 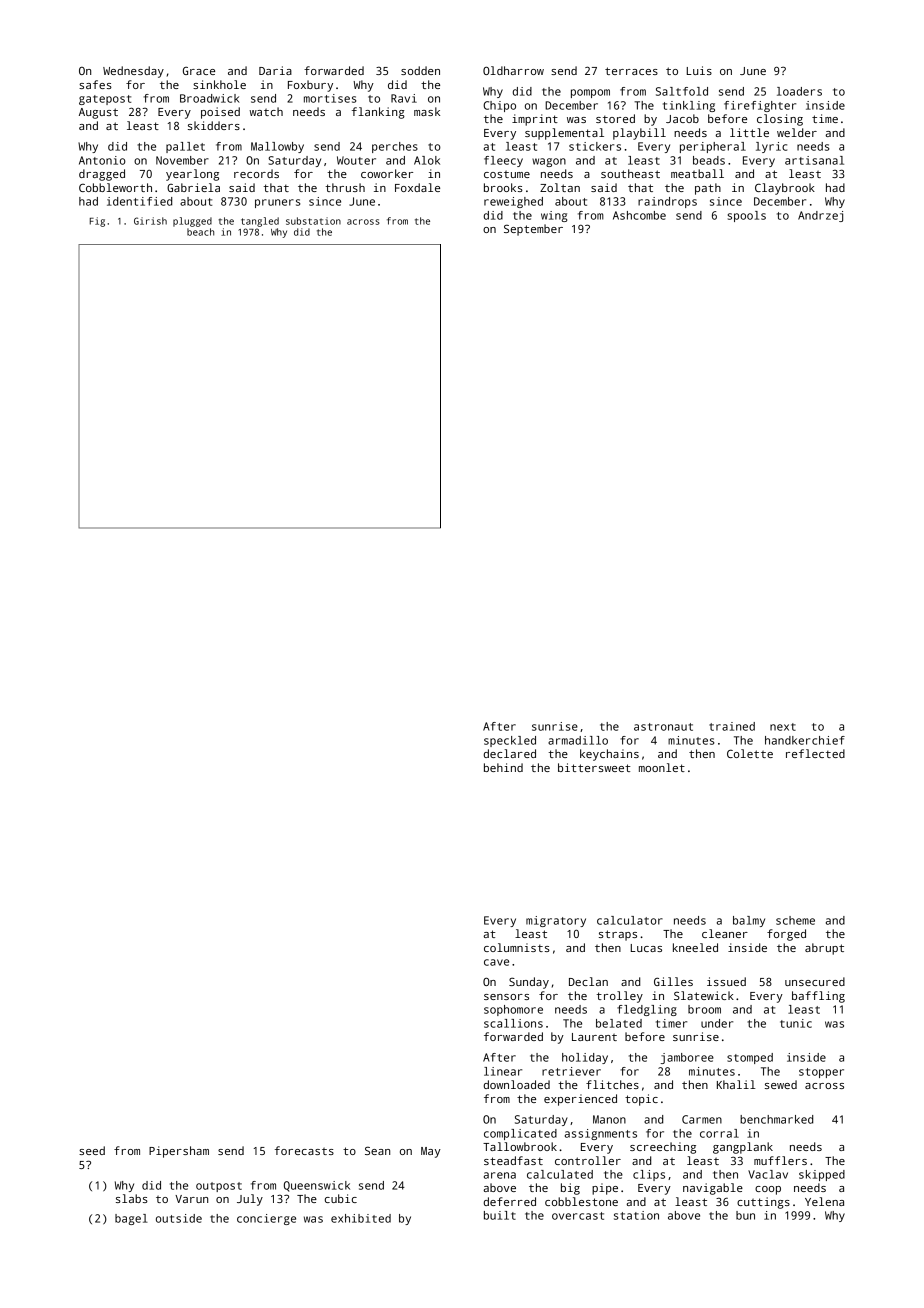 What do you see at coordinates (749, 921) in the screenshot?
I see `balmy` at bounding box center [749, 921].
